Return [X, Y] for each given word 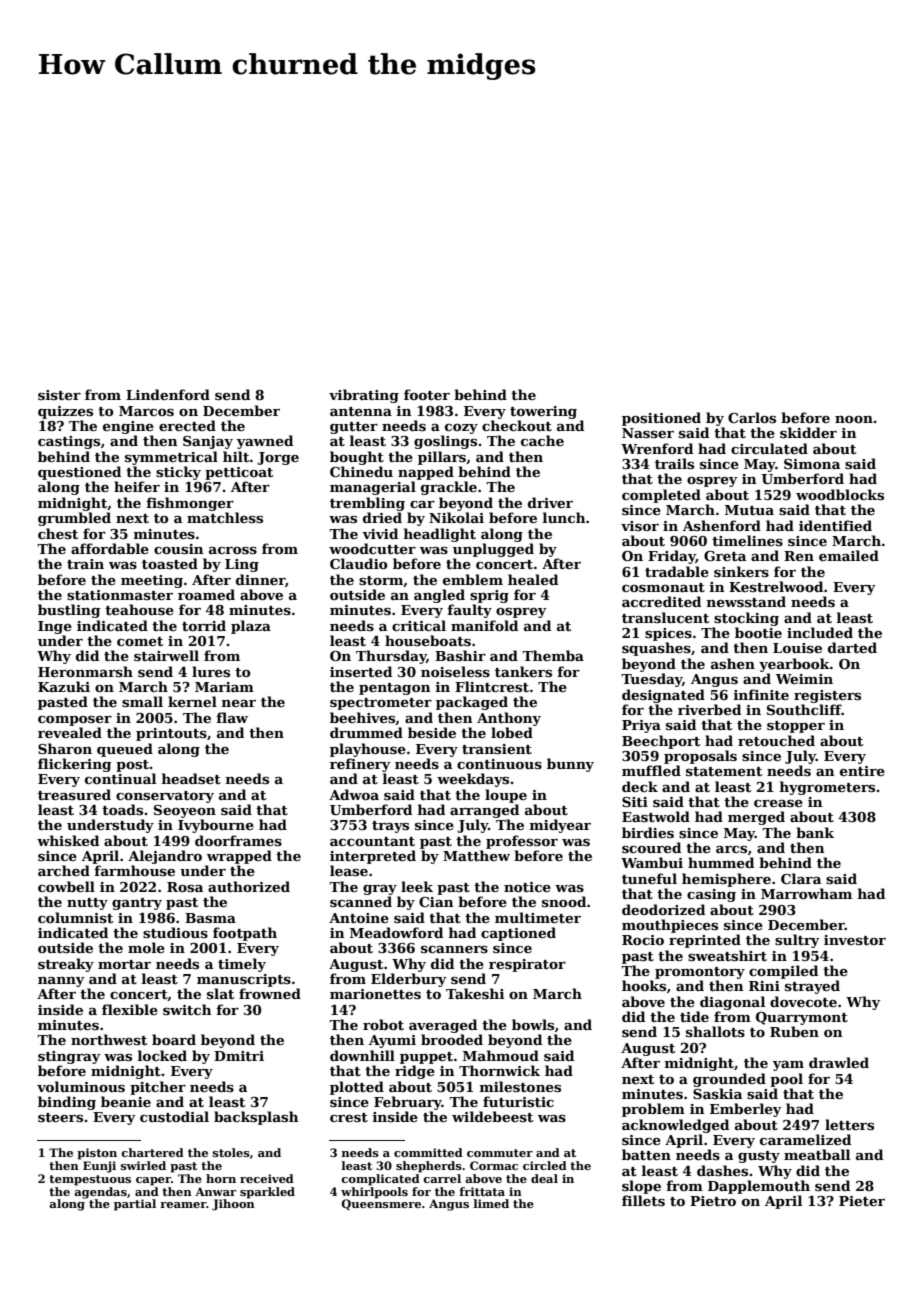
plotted [357, 1088]
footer [427, 394]
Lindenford [168, 394]
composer [75, 721]
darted [852, 647]
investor [855, 940]
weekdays [473, 780]
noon [854, 419]
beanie [126, 1101]
